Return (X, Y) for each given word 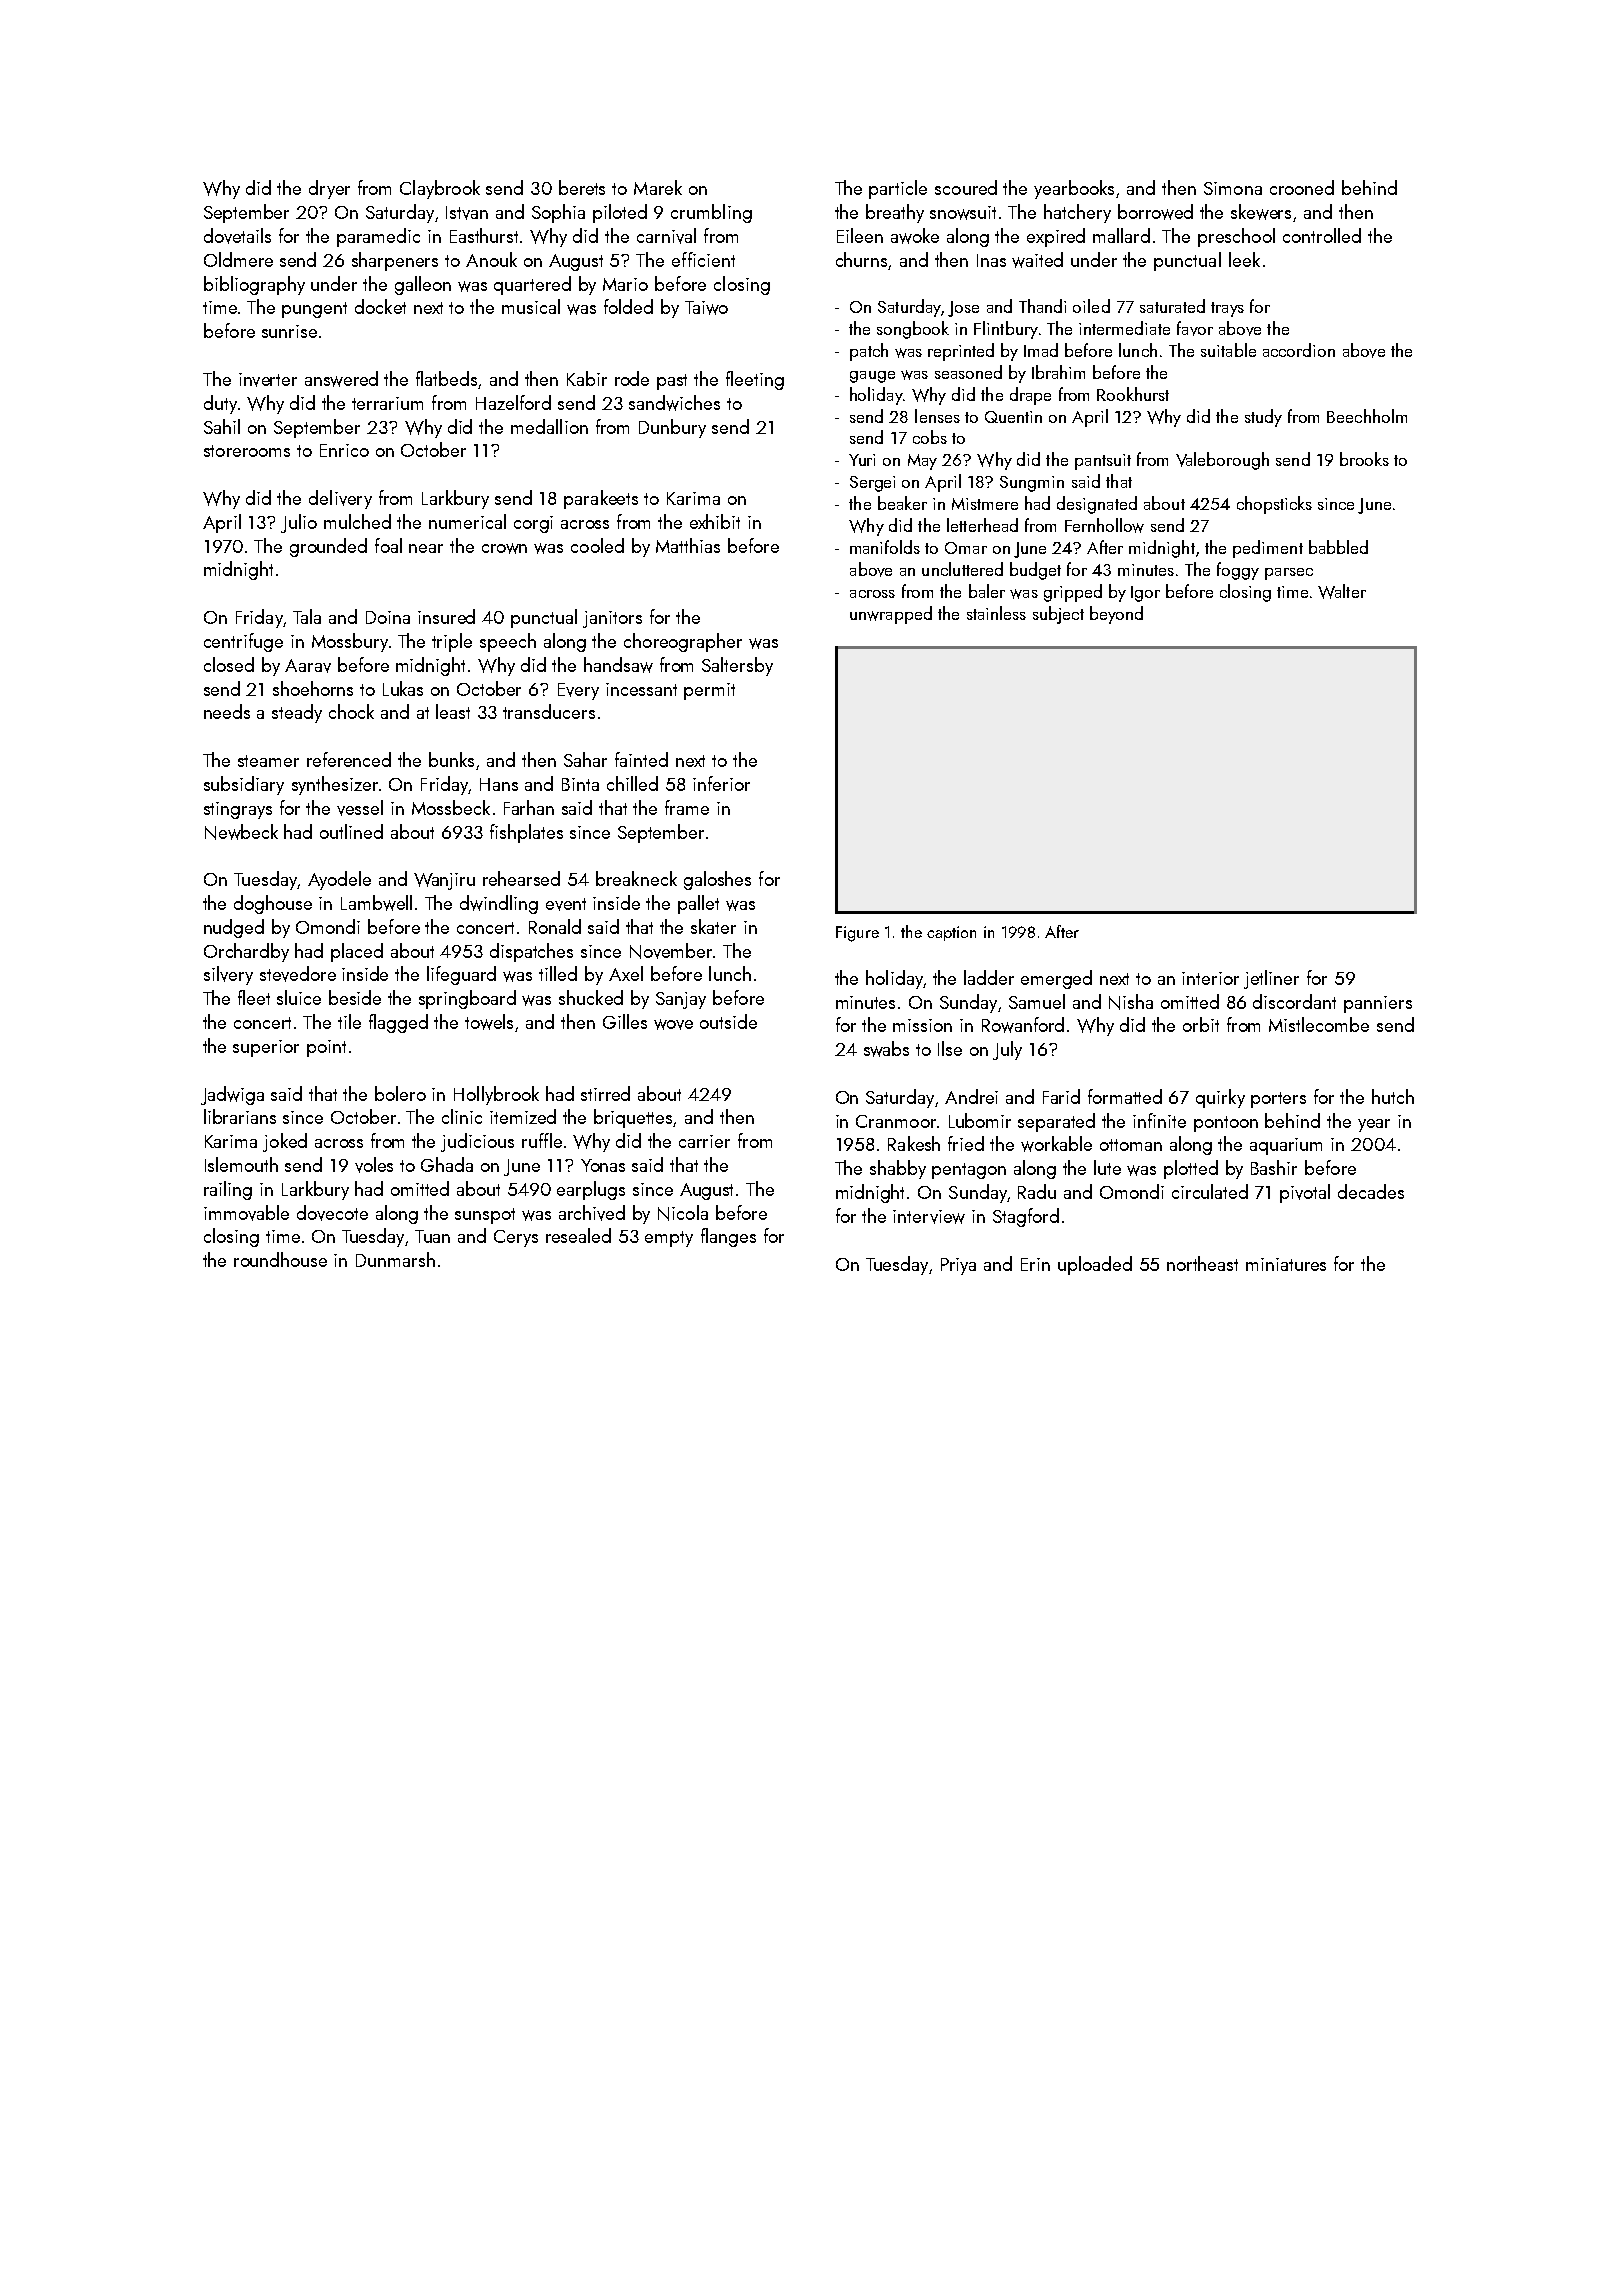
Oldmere (238, 259)
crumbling (711, 213)
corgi (533, 524)
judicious (477, 1142)
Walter (1342, 591)
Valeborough (1222, 461)
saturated (1172, 306)
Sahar (585, 759)
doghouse (273, 904)
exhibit (715, 521)
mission (922, 1025)
